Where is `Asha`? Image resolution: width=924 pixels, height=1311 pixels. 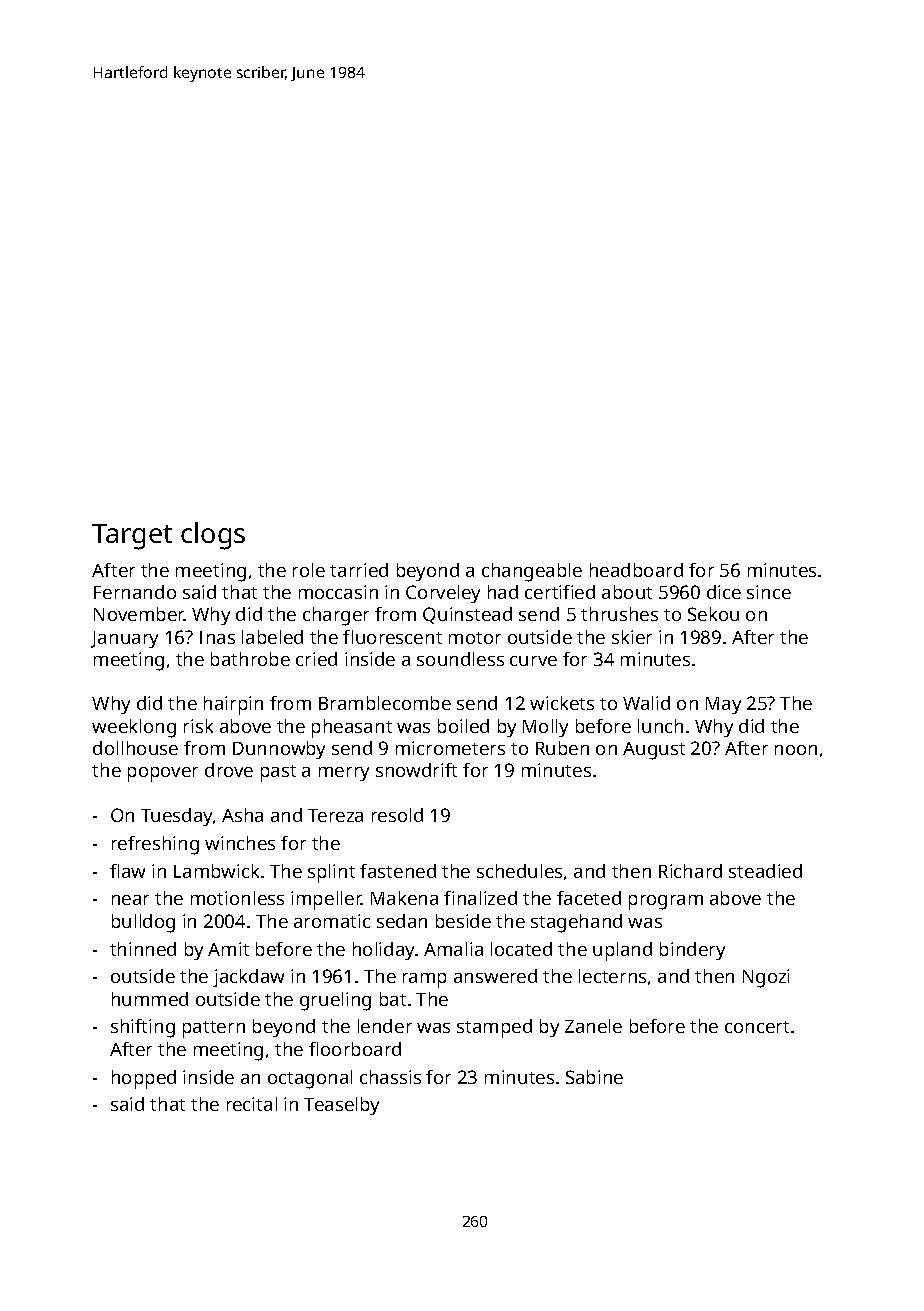 Asha is located at coordinates (242, 815).
